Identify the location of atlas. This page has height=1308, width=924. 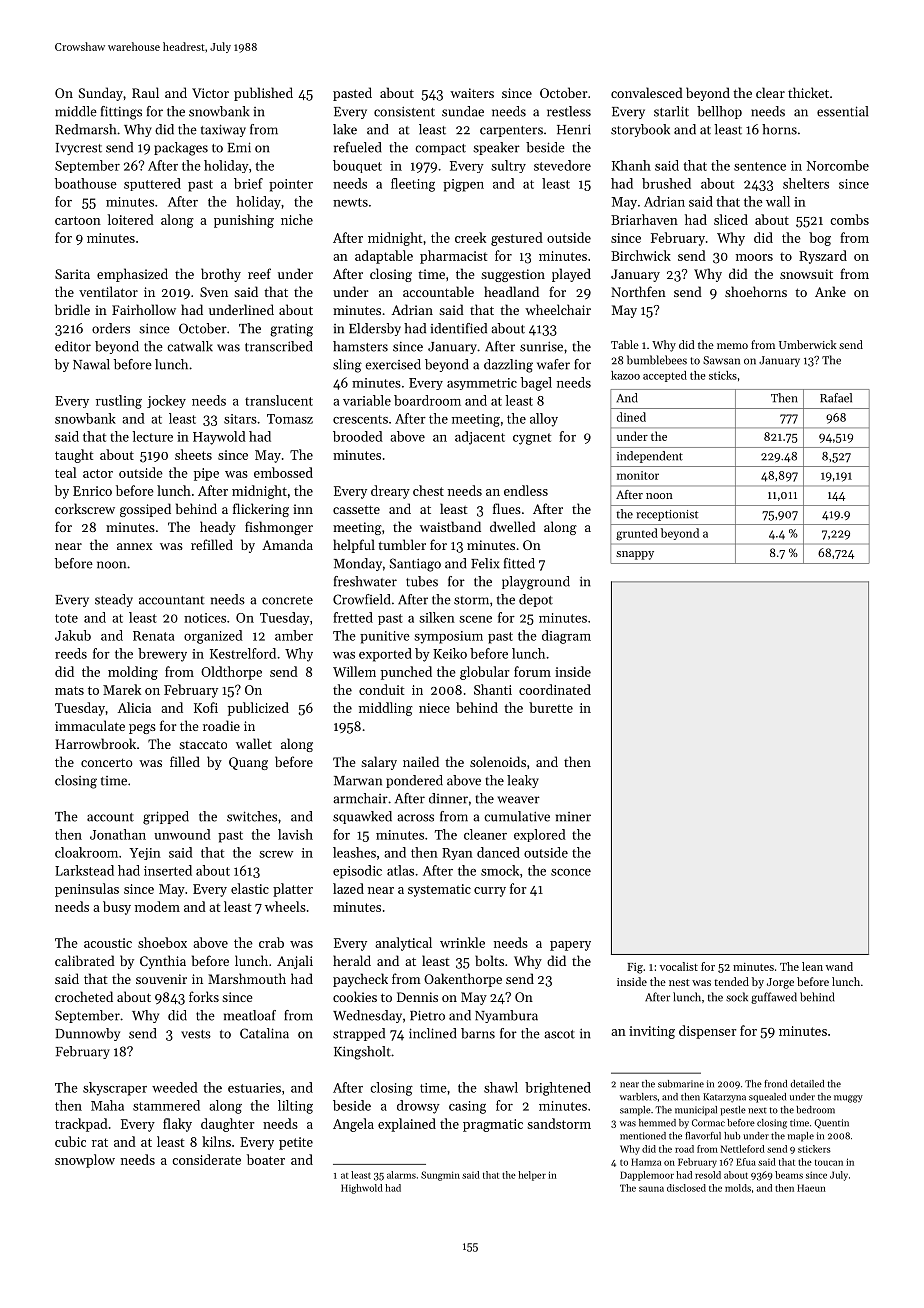
(400, 870).
